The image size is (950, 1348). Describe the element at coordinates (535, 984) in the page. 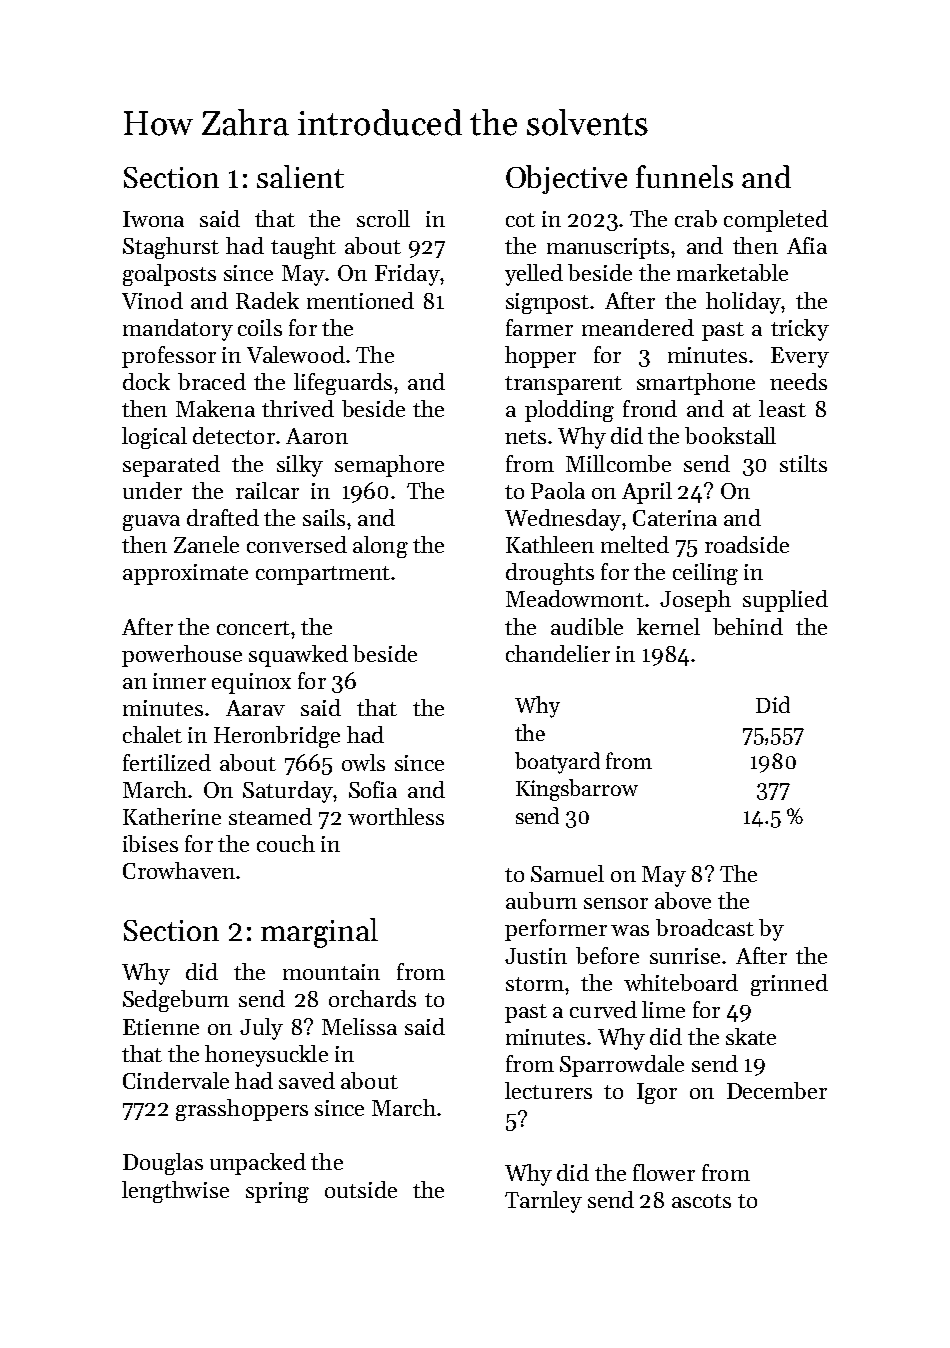

I see `storm` at that location.
